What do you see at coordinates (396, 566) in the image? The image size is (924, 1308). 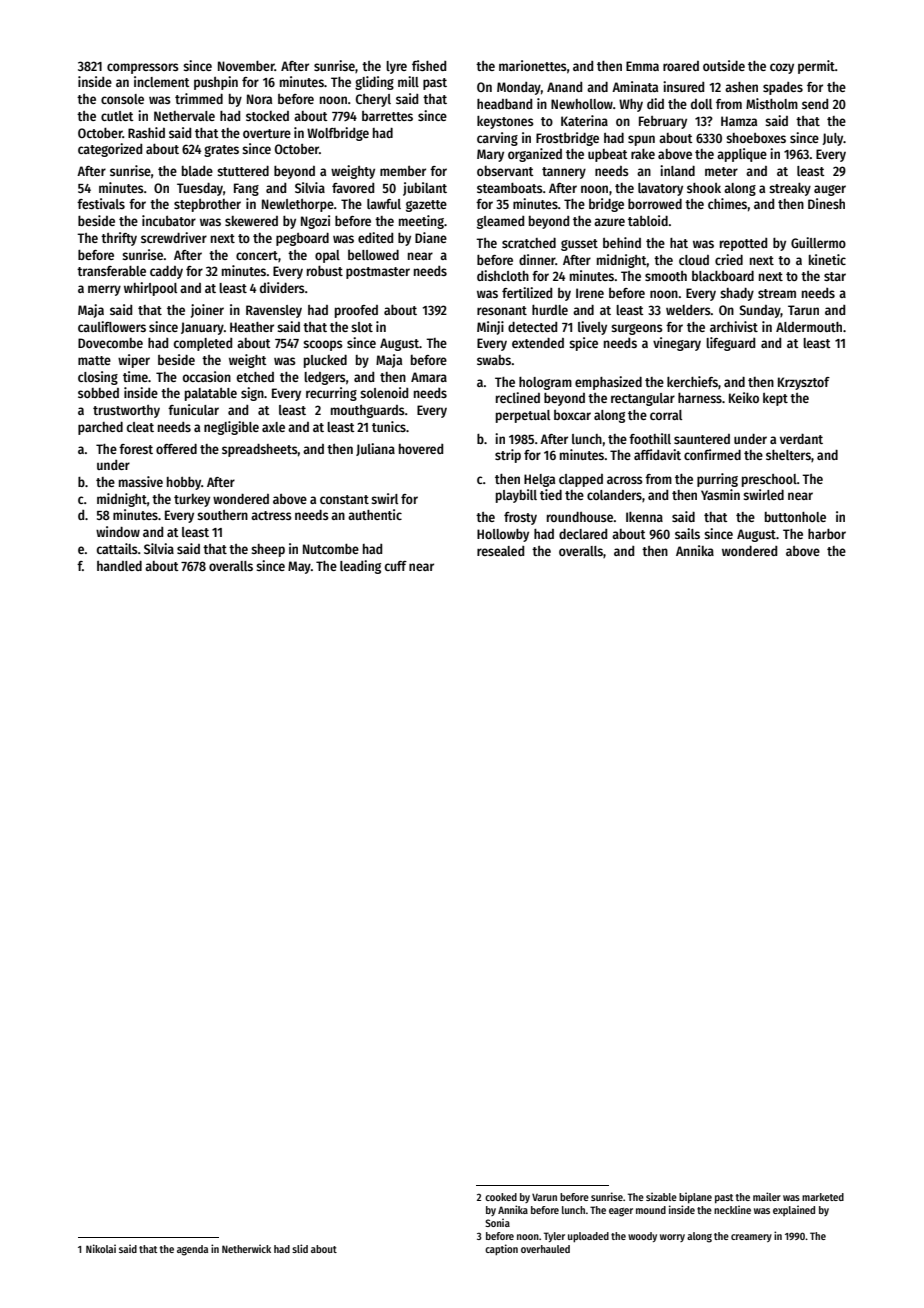 I see `cuff` at bounding box center [396, 566].
